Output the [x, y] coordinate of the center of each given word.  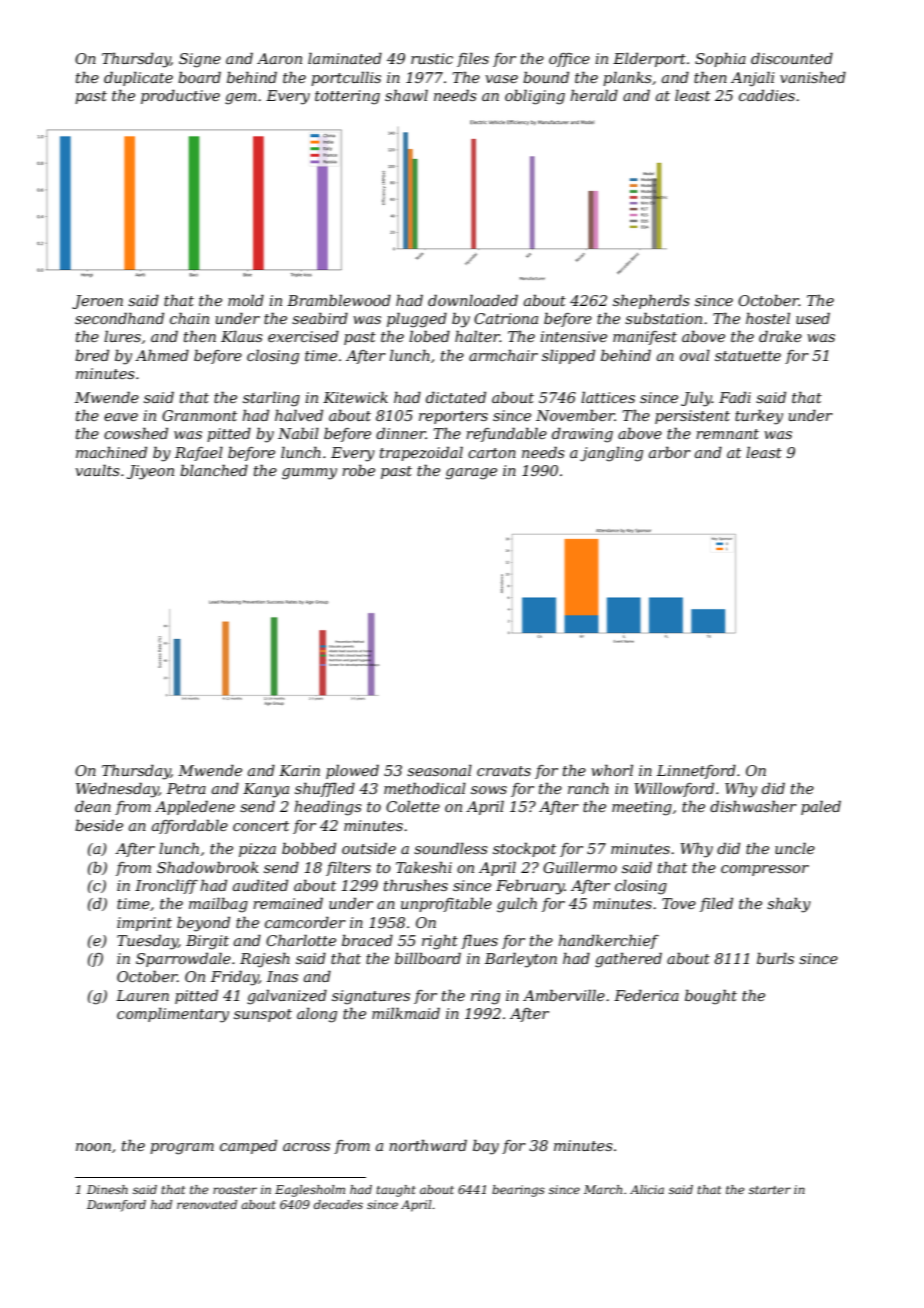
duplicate [138, 78]
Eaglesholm [310, 1191]
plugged [417, 320]
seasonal [439, 770]
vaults [97, 470]
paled [821, 807]
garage [471, 474]
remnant [727, 434]
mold [246, 300]
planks [627, 78]
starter [770, 1190]
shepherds [651, 301]
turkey [759, 417]
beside [99, 825]
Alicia [647, 1189]
